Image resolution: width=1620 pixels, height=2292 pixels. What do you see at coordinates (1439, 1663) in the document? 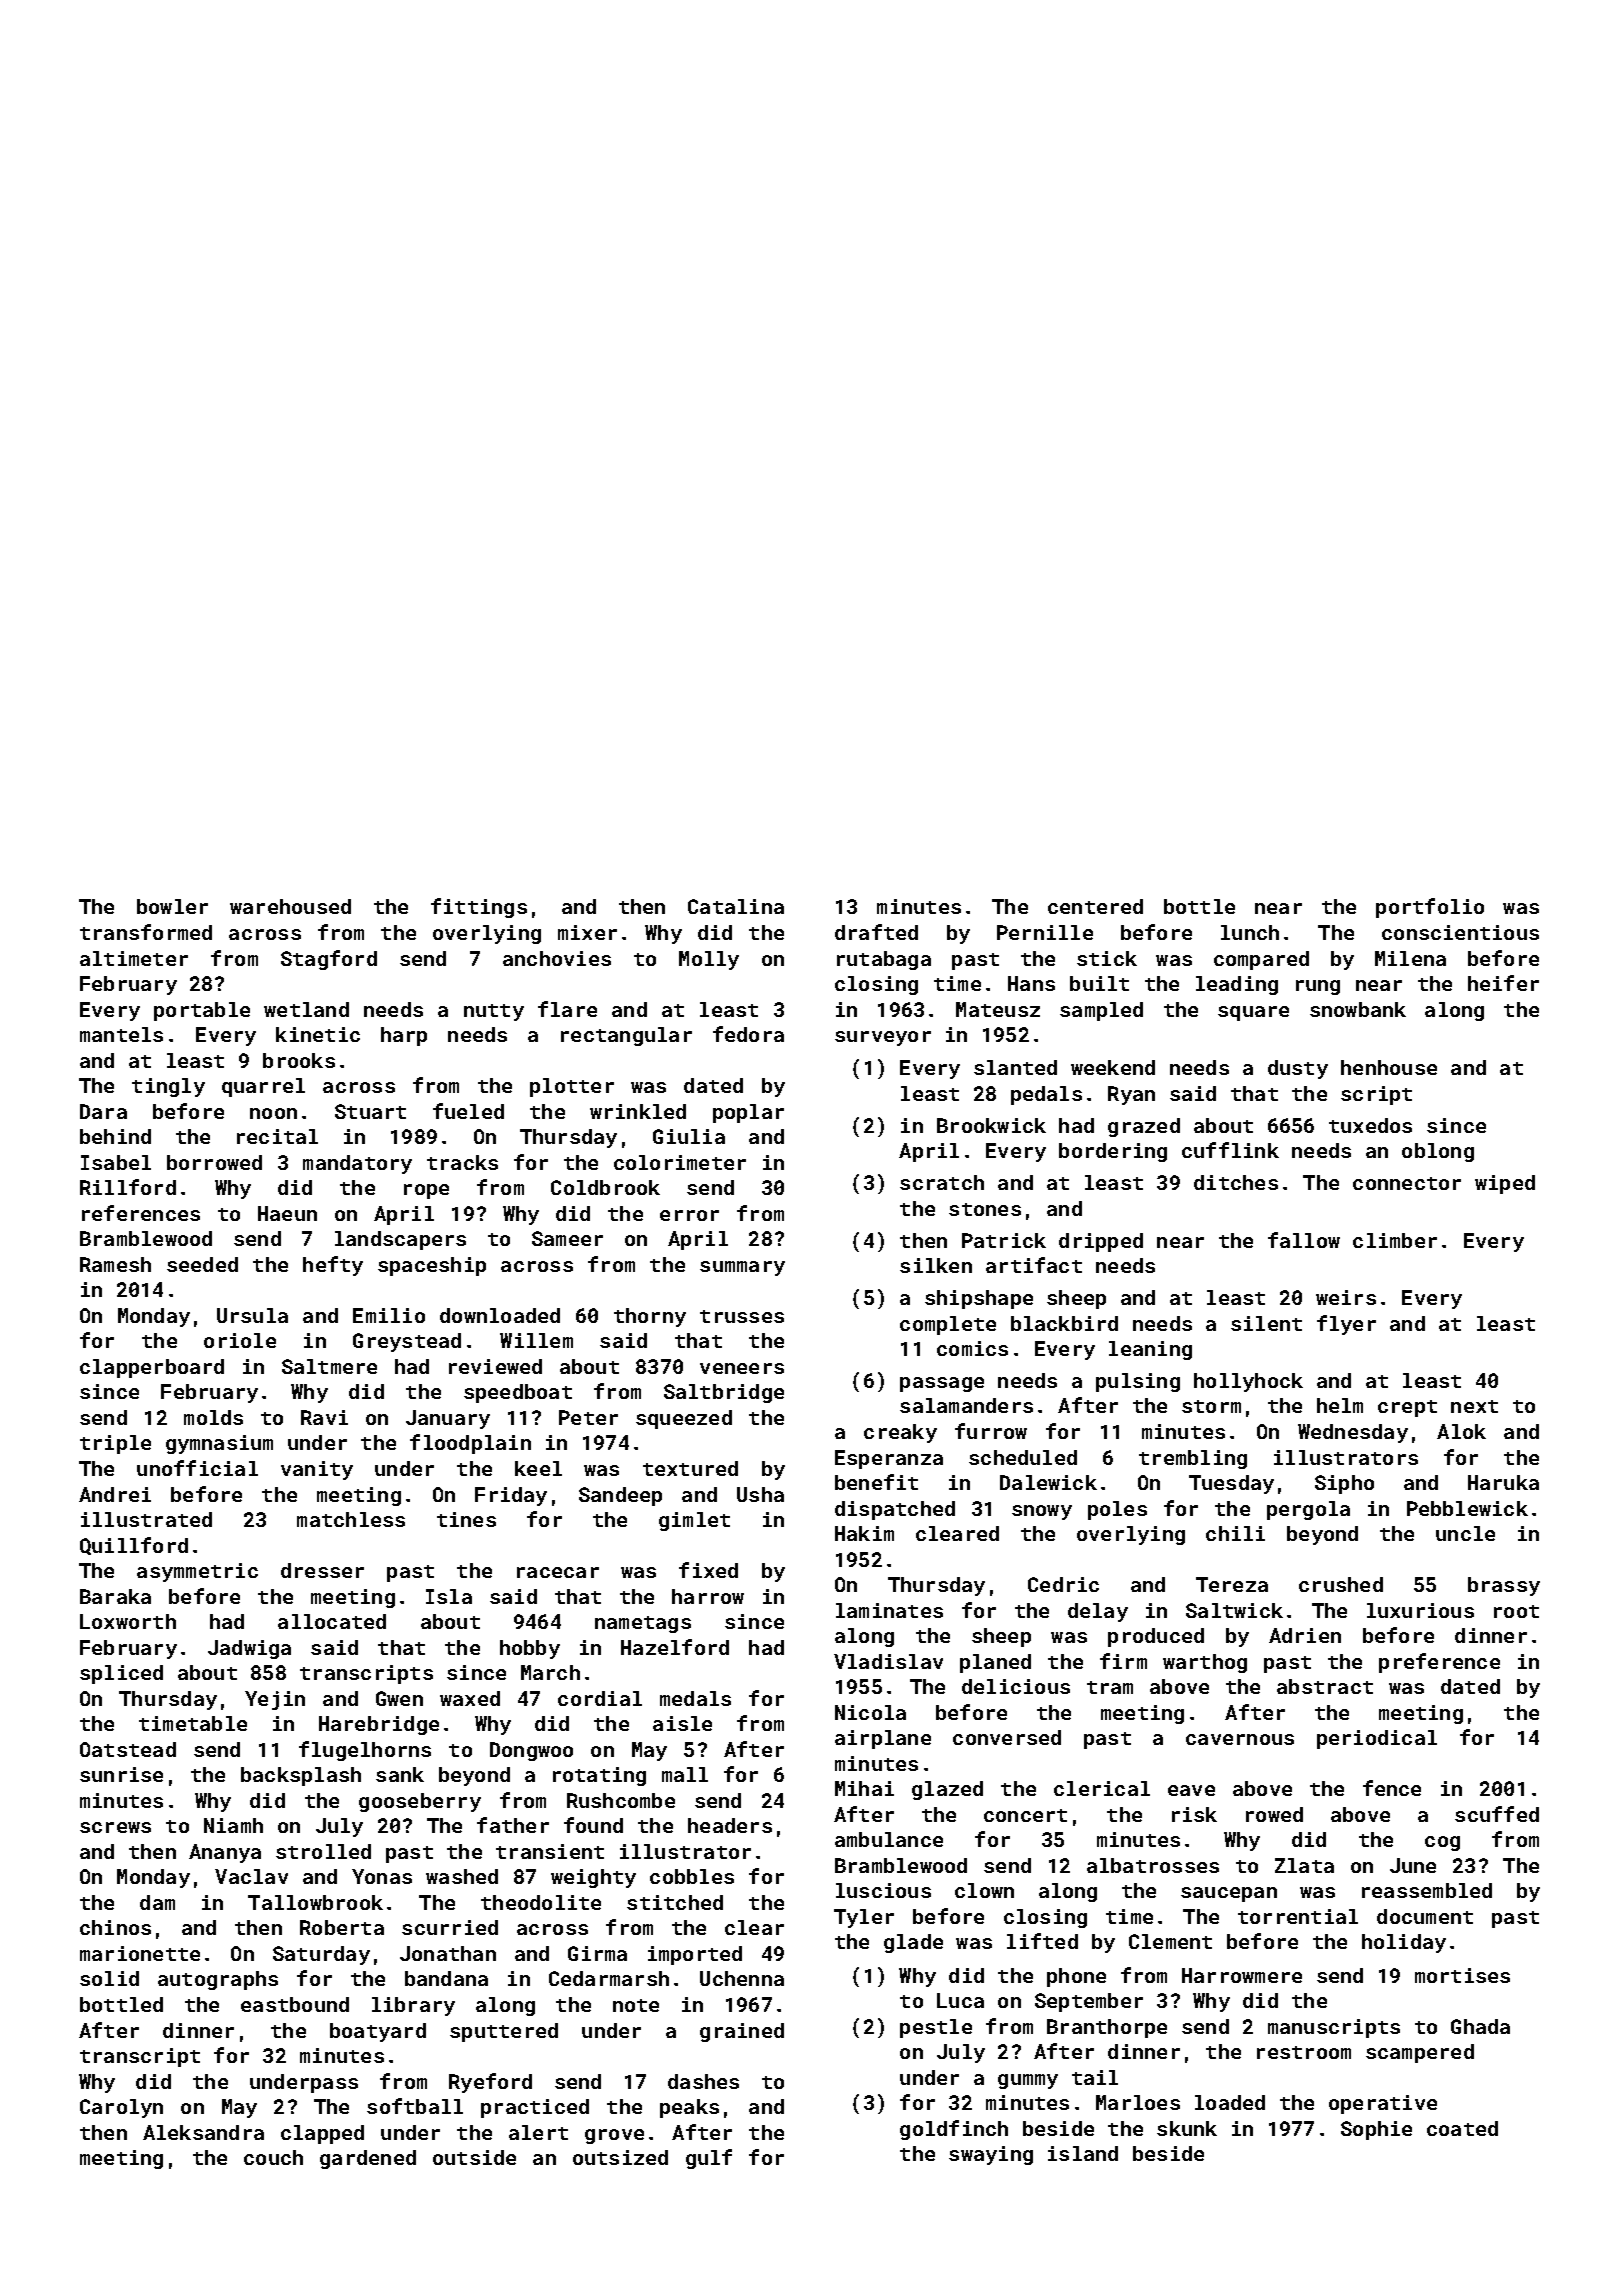
I see `preference` at bounding box center [1439, 1663].
